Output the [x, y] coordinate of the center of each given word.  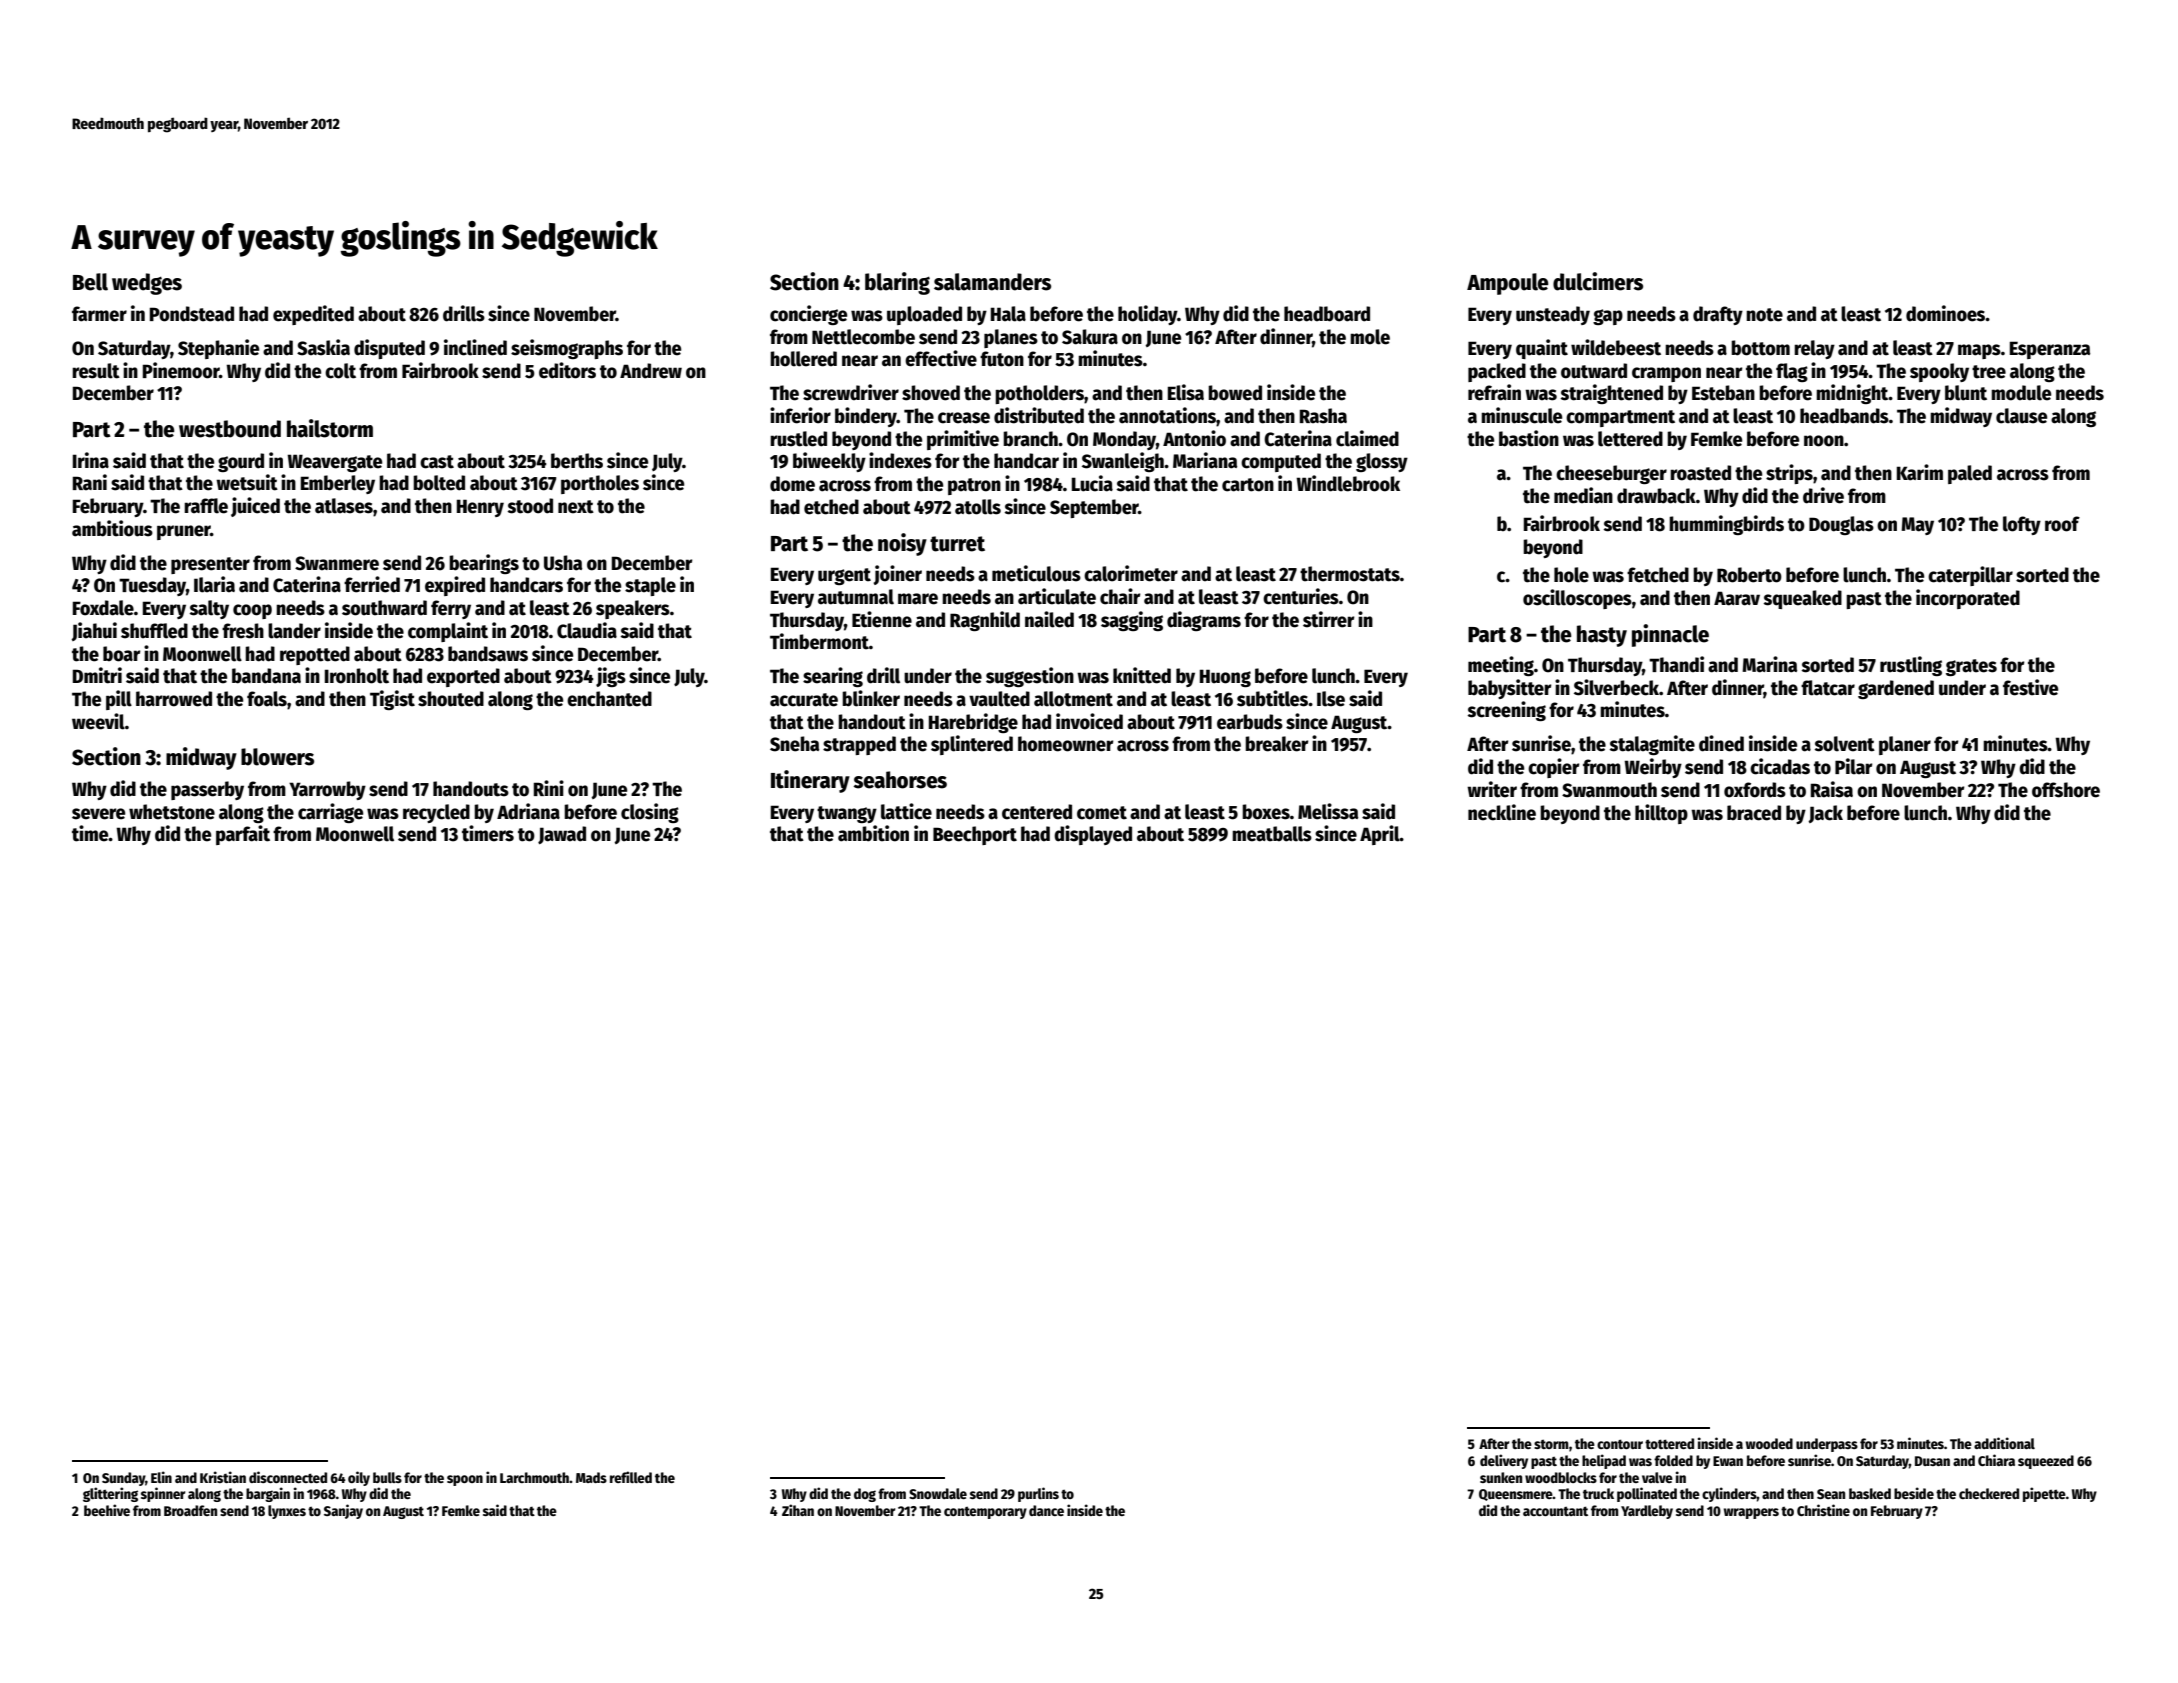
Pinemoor [181, 370]
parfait [243, 835]
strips [1789, 474]
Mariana [1205, 460]
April [1380, 835]
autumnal [856, 597]
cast [437, 462]
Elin [161, 1477]
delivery [1504, 1461]
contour [1620, 1444]
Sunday [123, 1479]
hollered [803, 359]
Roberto [1749, 575]
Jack [1825, 814]
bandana [266, 676]
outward [1594, 371]
